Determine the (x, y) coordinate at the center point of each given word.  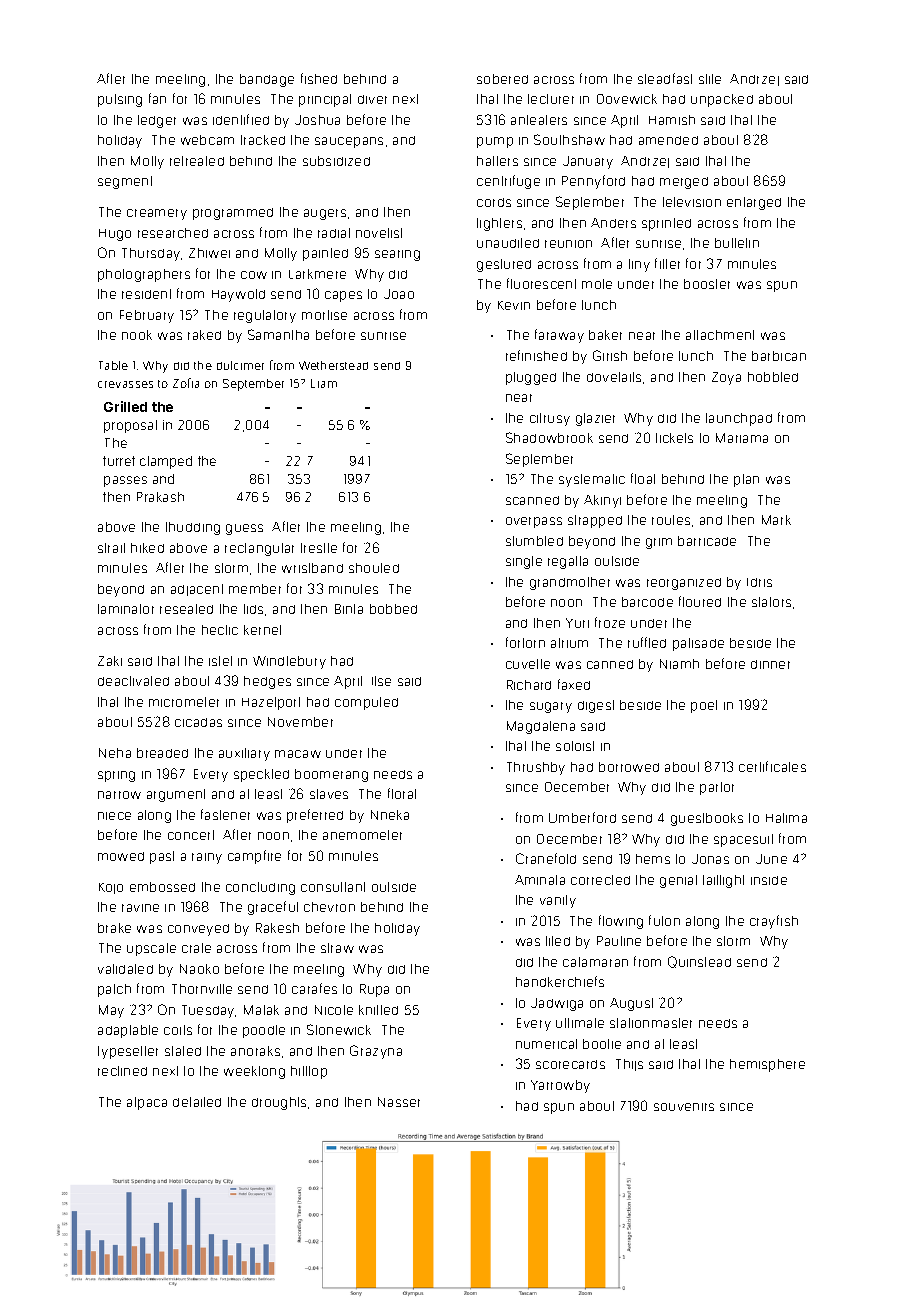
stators (771, 602)
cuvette (528, 664)
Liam (324, 383)
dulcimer (240, 365)
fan (157, 98)
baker (605, 335)
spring (116, 776)
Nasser (399, 1102)
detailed (197, 1102)
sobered (502, 79)
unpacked (722, 100)
